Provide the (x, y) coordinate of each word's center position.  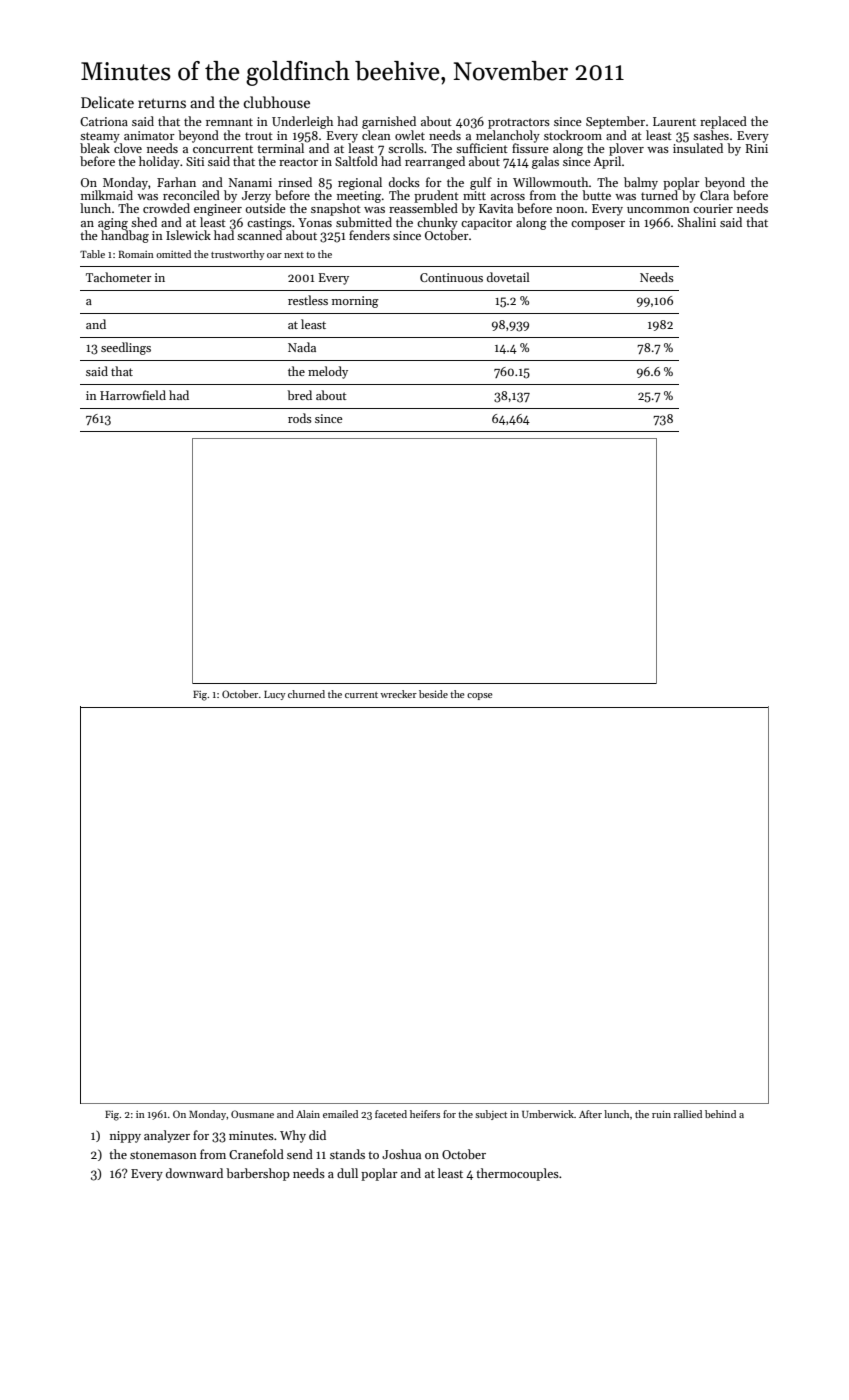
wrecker (398, 694)
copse (479, 696)
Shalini (697, 222)
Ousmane (252, 1114)
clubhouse (277, 102)
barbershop (258, 1174)
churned (306, 694)
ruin (661, 1114)
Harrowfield (133, 395)
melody (328, 372)
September (615, 122)
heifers (425, 1114)
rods (300, 418)
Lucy (275, 695)
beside (433, 694)
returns (162, 103)
